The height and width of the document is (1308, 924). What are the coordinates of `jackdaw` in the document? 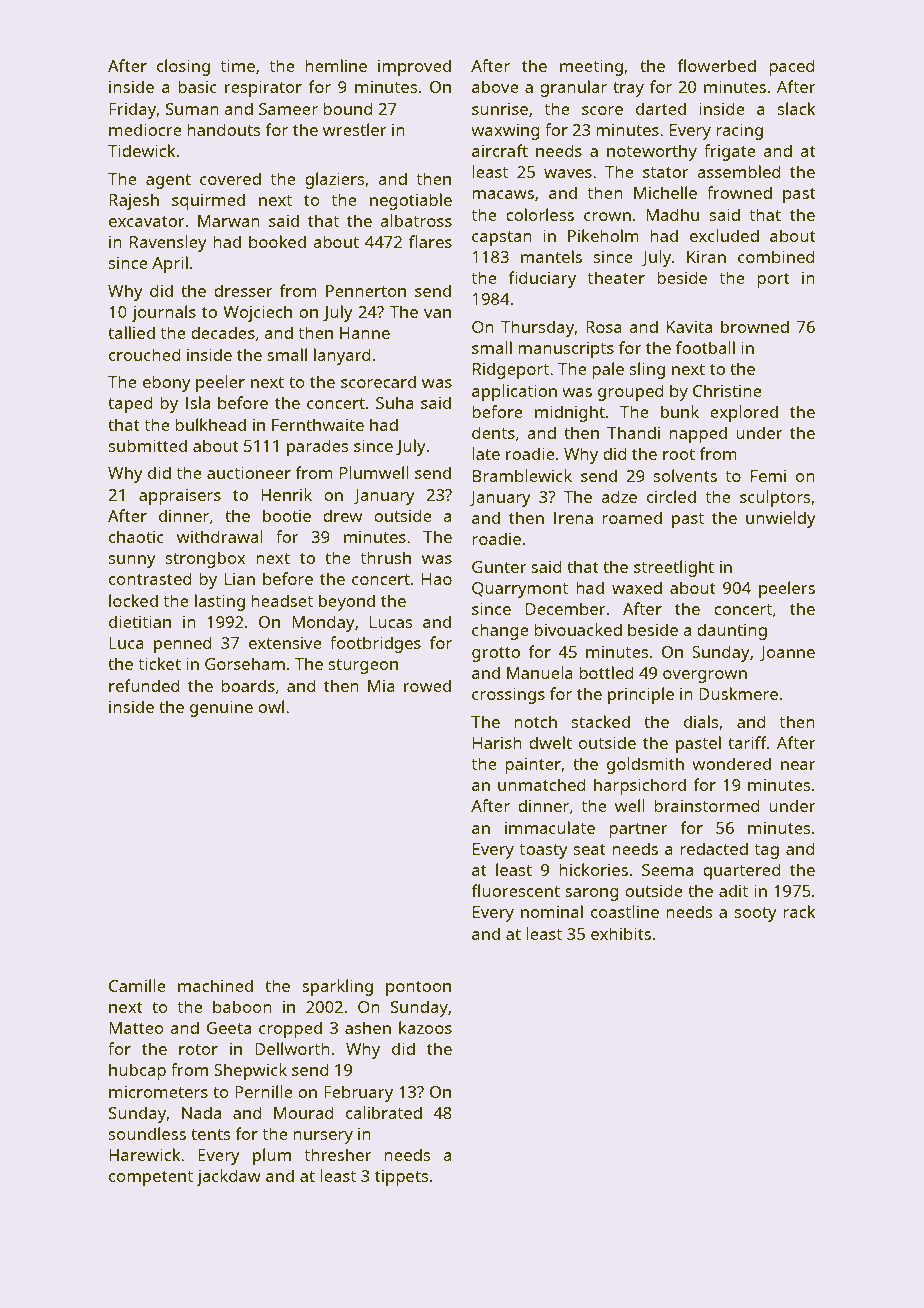 It's located at (228, 1177).
